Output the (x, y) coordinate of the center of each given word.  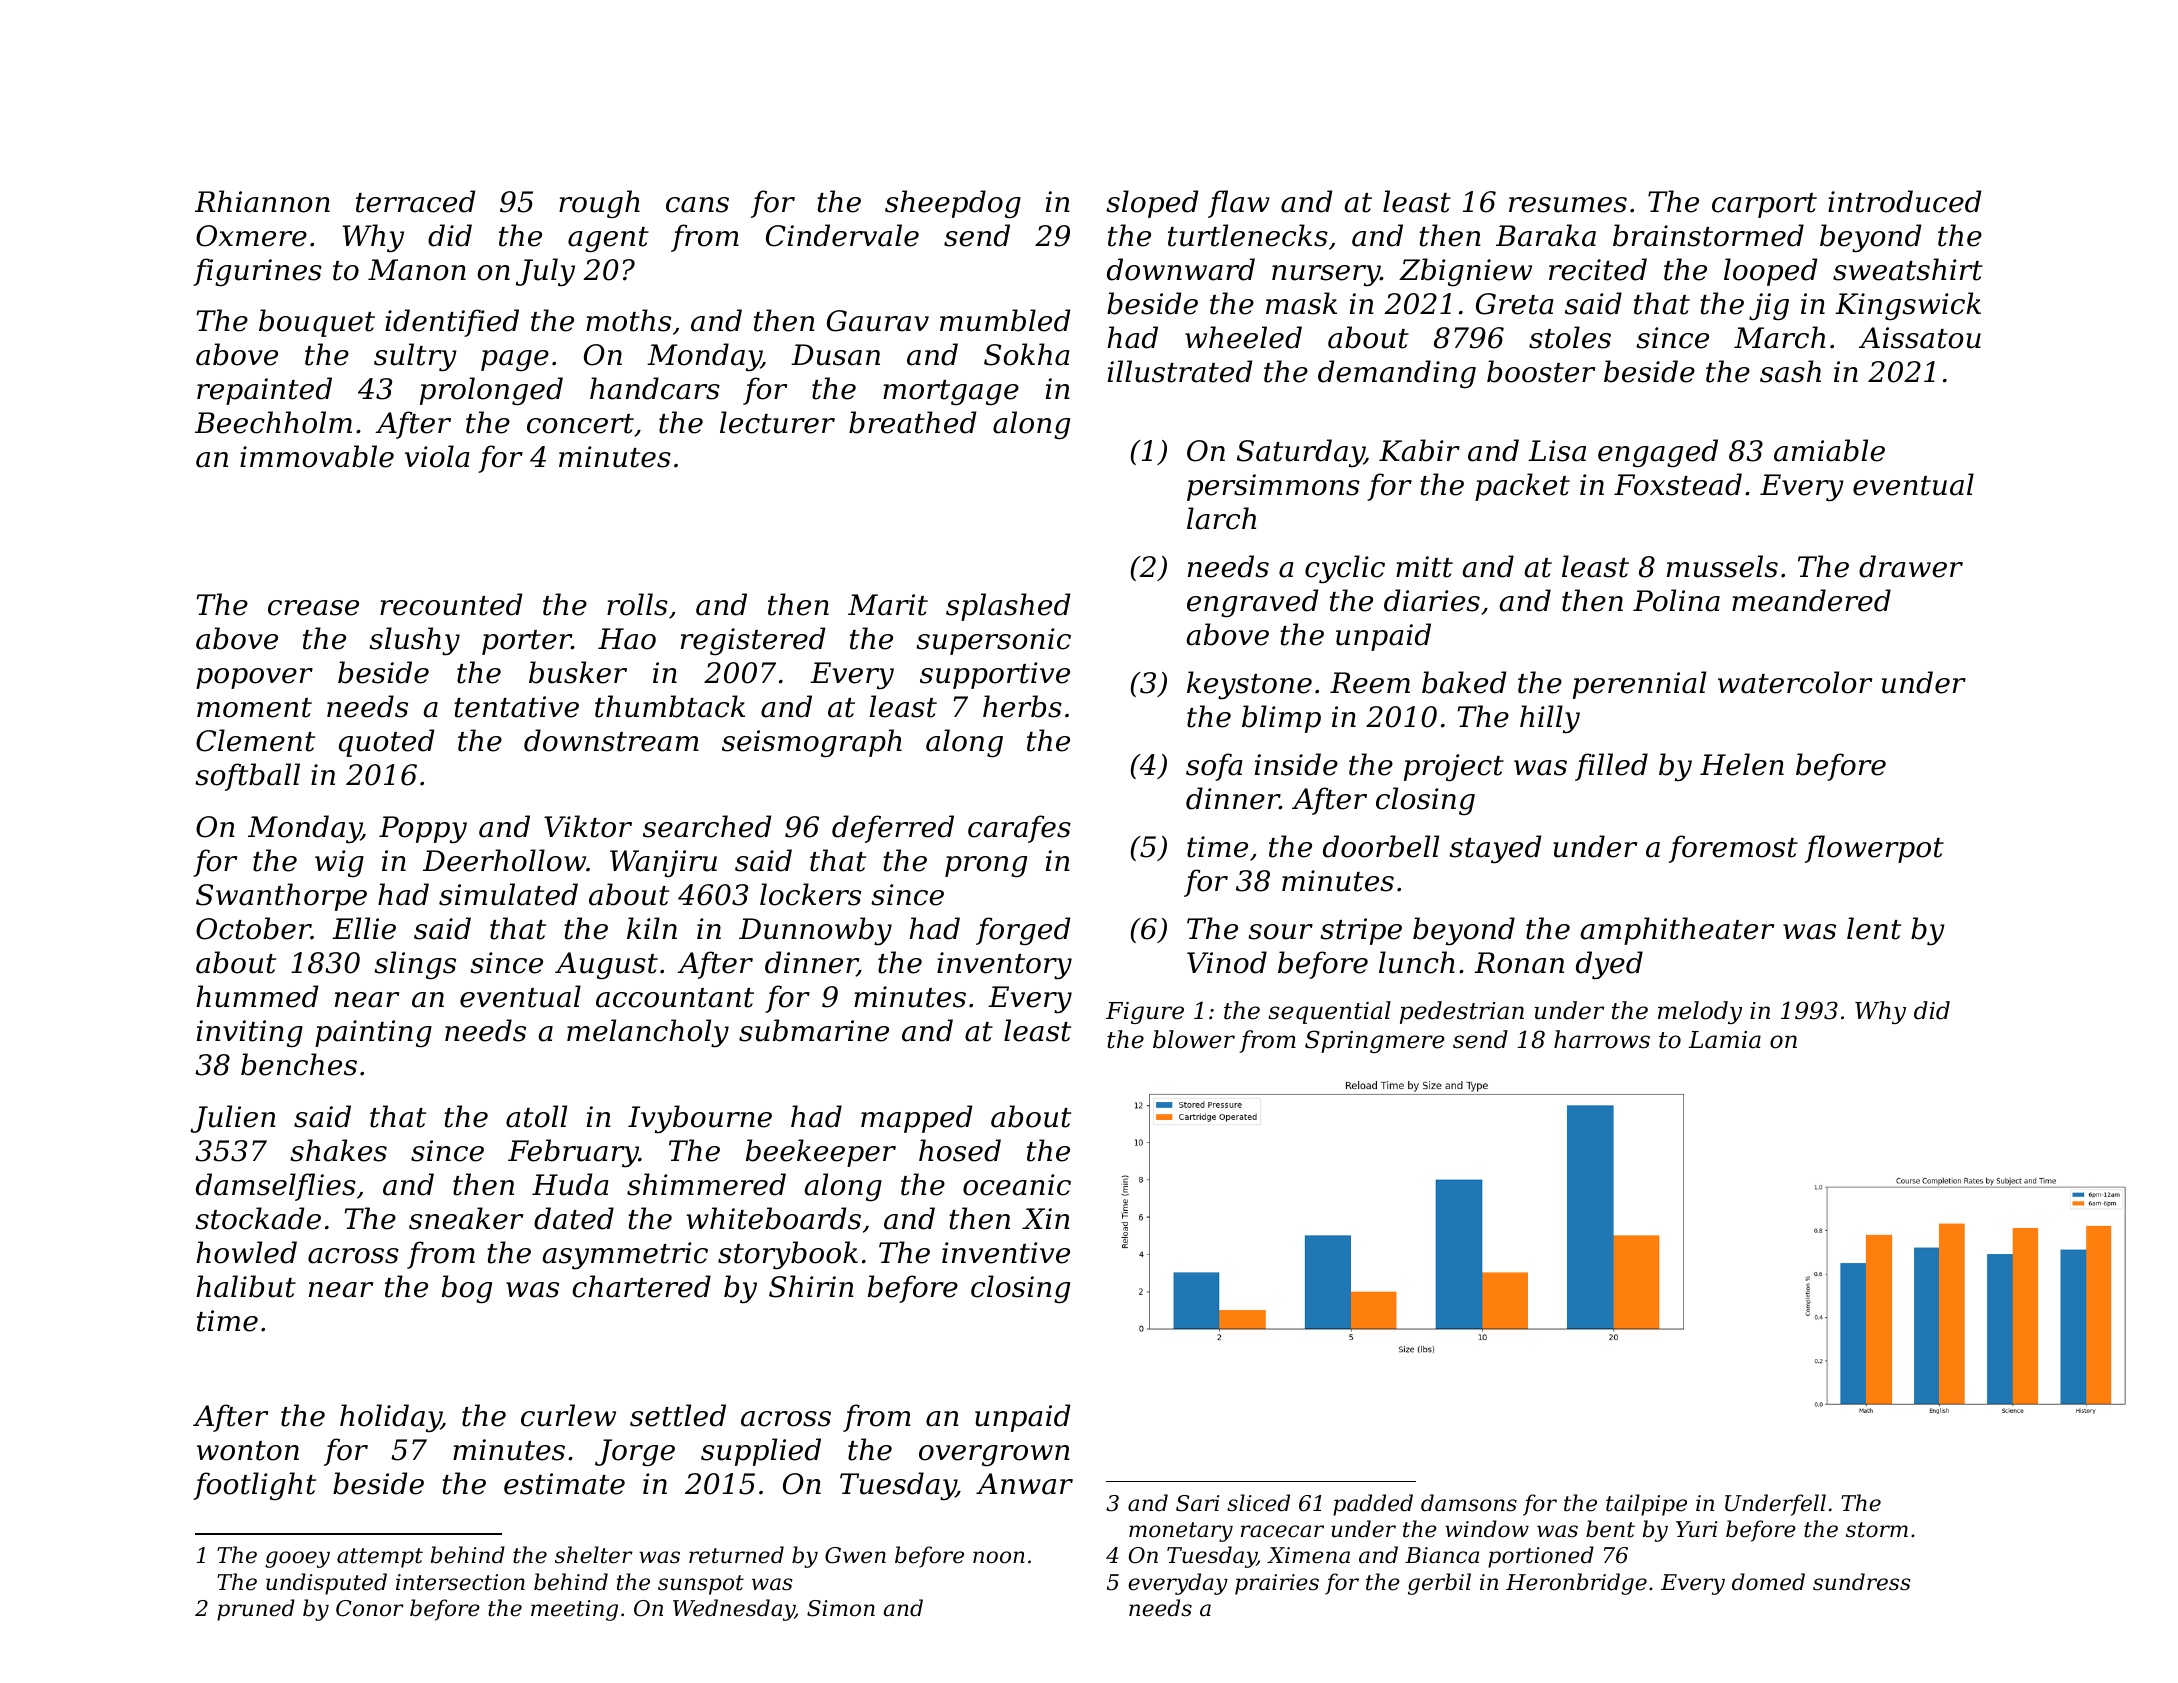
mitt (1424, 567)
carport (1764, 205)
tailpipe (1646, 1505)
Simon (841, 1608)
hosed (960, 1150)
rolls (637, 604)
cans (697, 205)
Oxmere (251, 236)
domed (1768, 1582)
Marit (888, 605)
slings (415, 965)
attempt (380, 1558)
